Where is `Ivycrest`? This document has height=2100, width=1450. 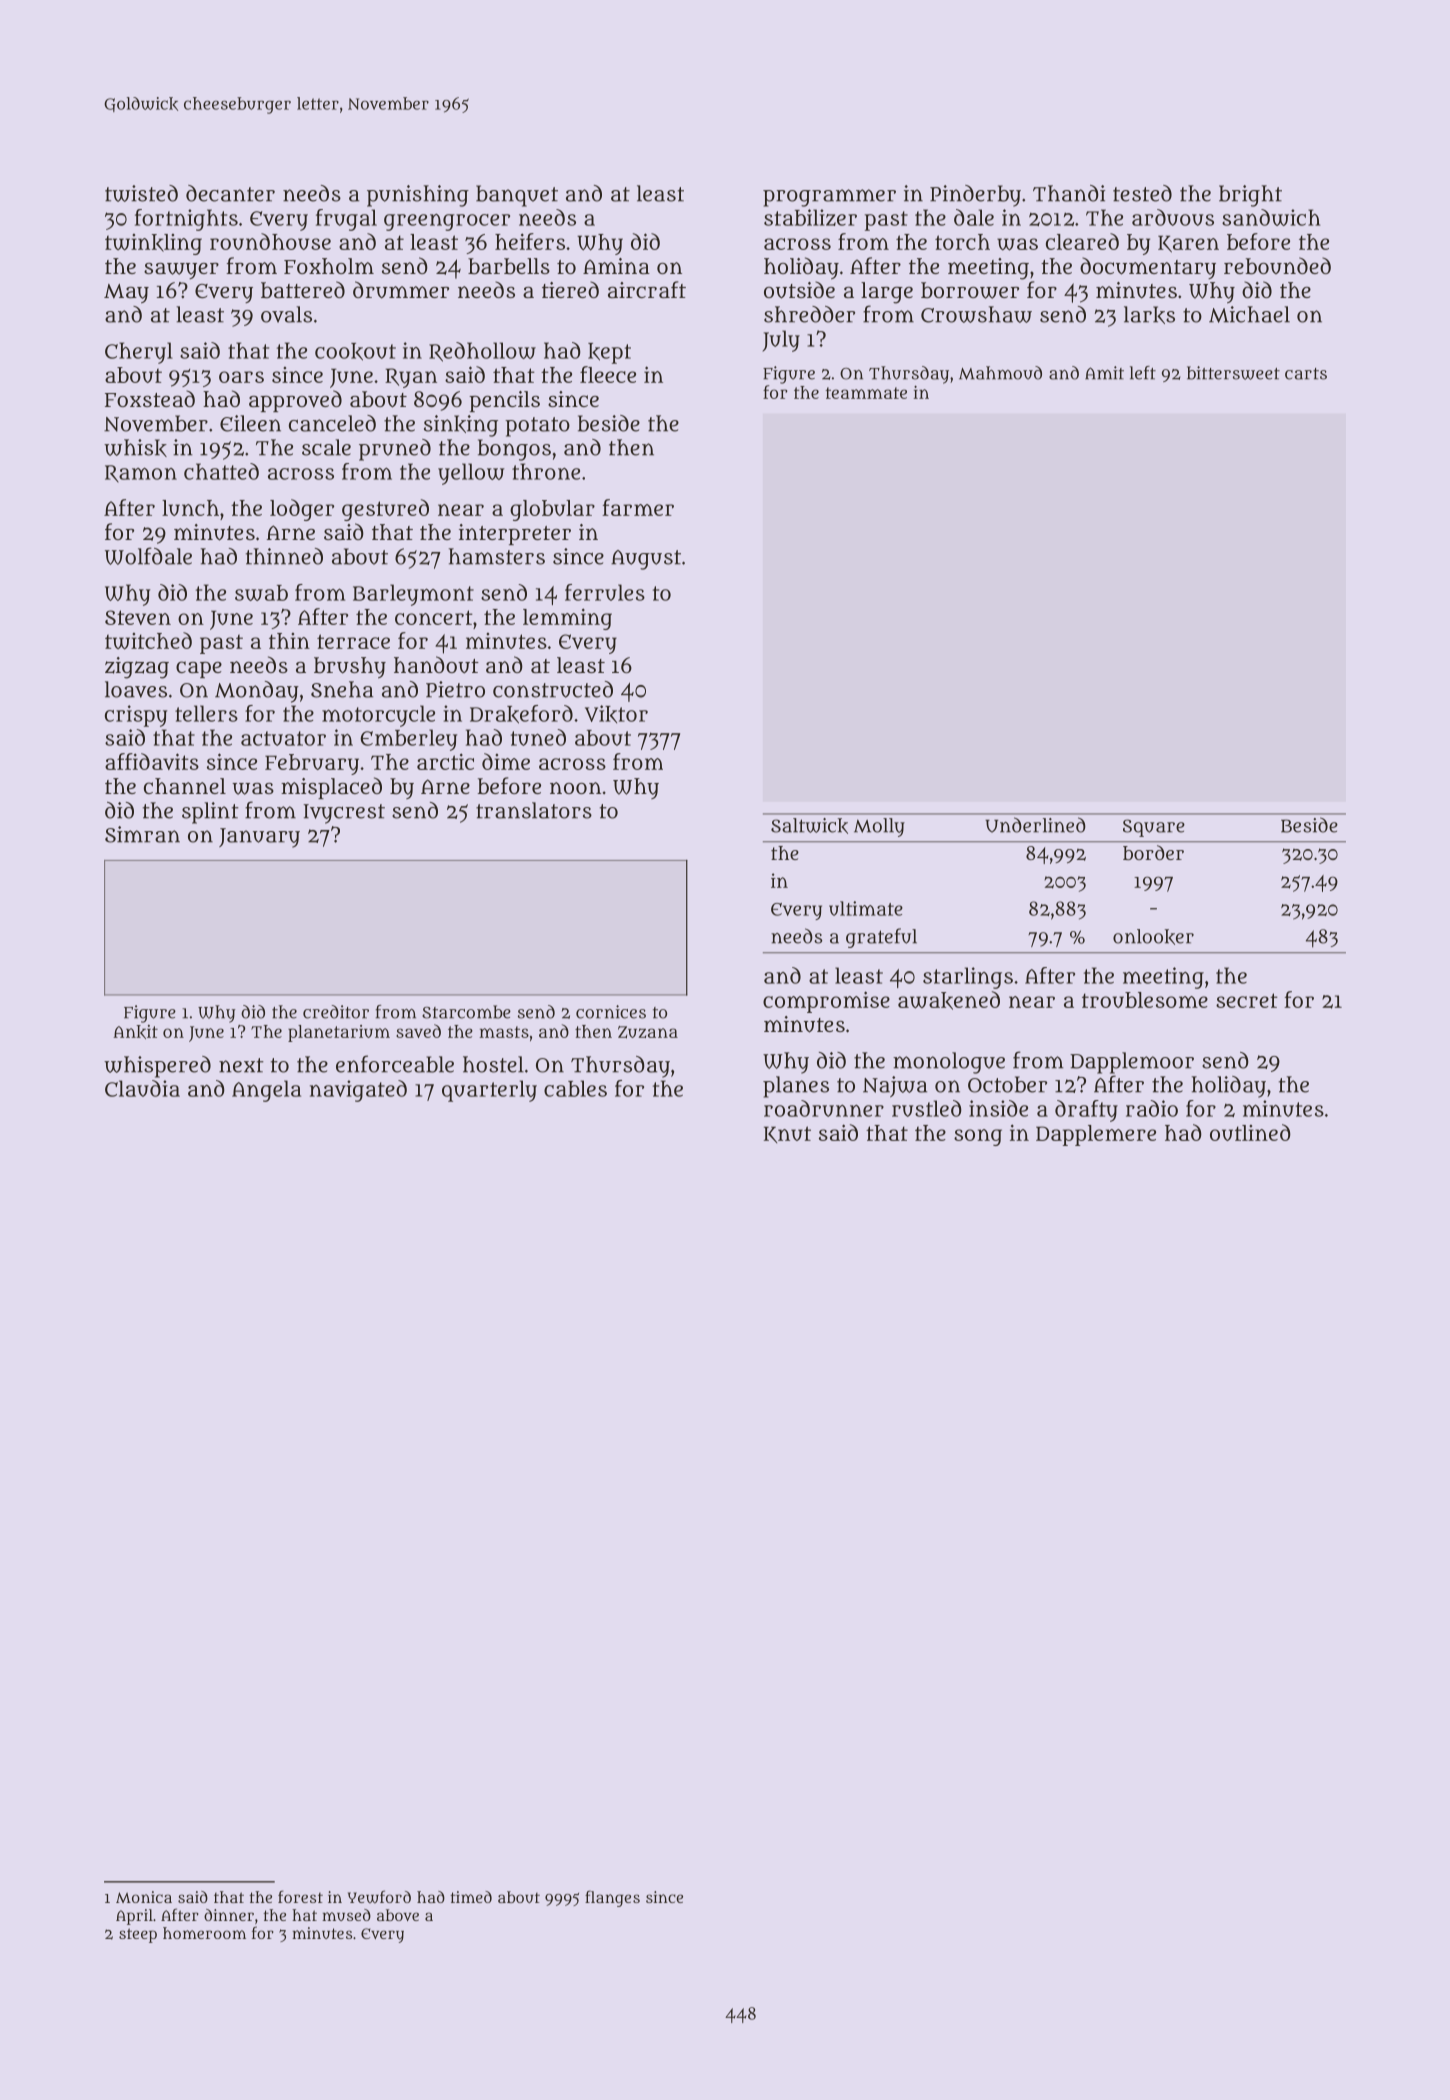
Ivycrest is located at coordinates (344, 814).
